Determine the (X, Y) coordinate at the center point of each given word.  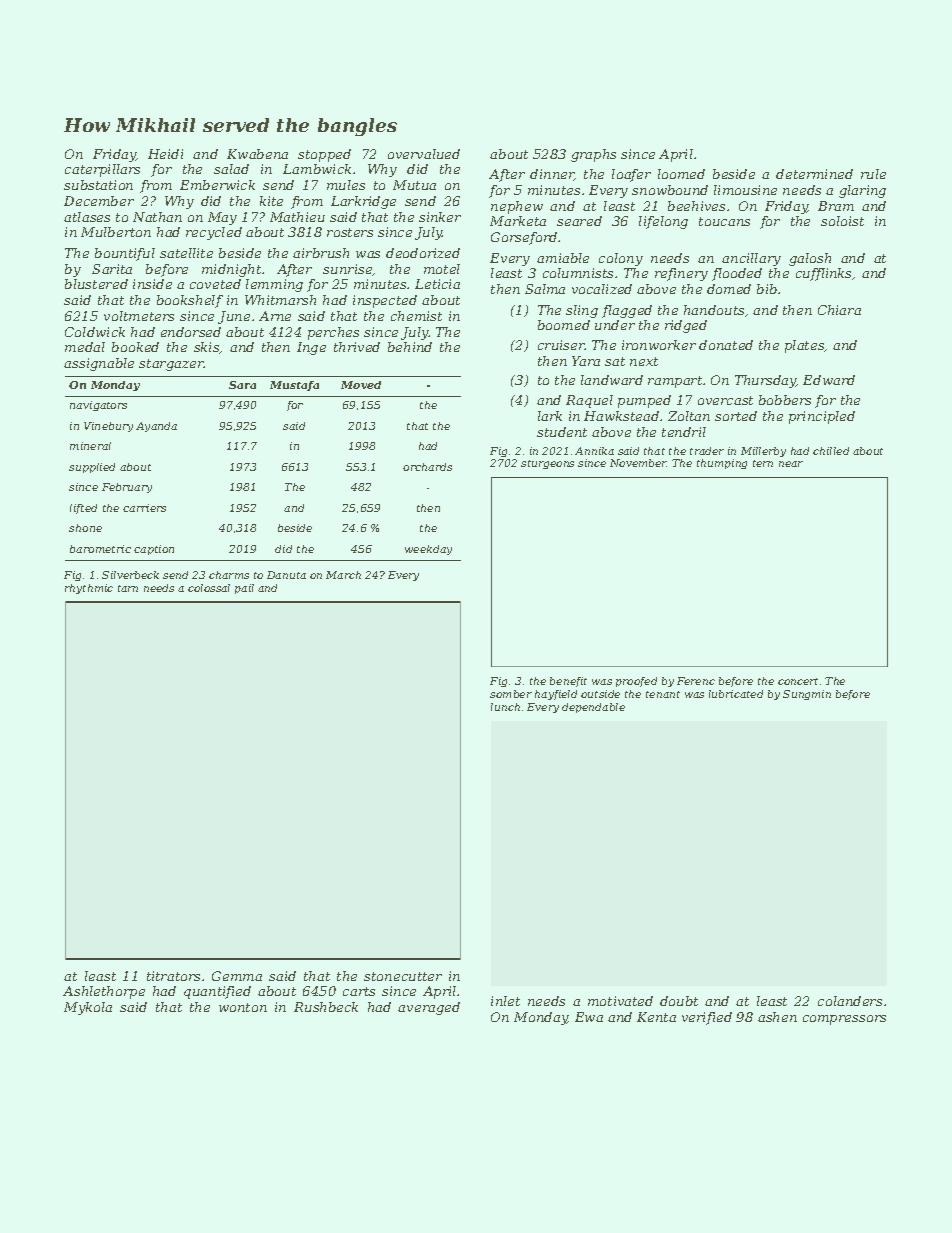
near (791, 464)
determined (814, 174)
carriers (144, 508)
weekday (428, 550)
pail (244, 589)
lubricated (736, 694)
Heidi (165, 154)
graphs (593, 155)
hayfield (556, 695)
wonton (243, 1007)
